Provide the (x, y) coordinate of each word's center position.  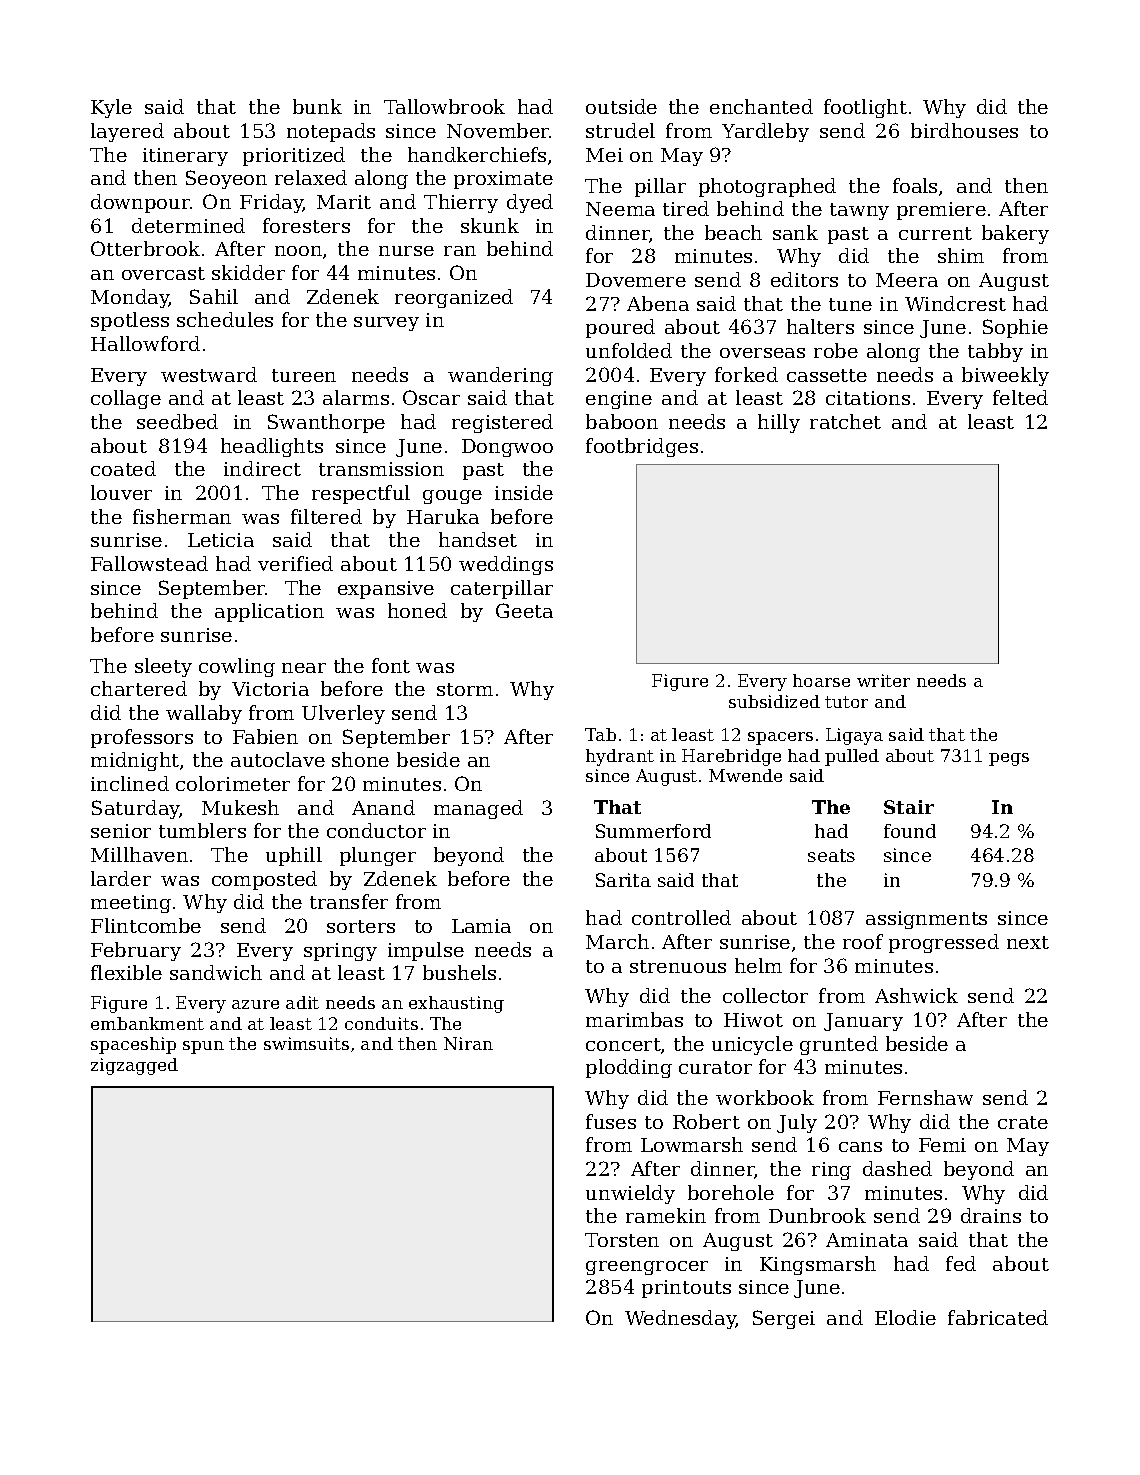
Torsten (622, 1240)
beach (733, 232)
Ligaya (854, 736)
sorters (361, 926)
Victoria (270, 689)
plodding (629, 1068)
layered (127, 132)
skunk (490, 225)
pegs (1009, 759)
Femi (942, 1145)
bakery (1015, 234)
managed (478, 809)
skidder (248, 272)
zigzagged (134, 1066)
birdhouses (964, 130)
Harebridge (731, 757)
